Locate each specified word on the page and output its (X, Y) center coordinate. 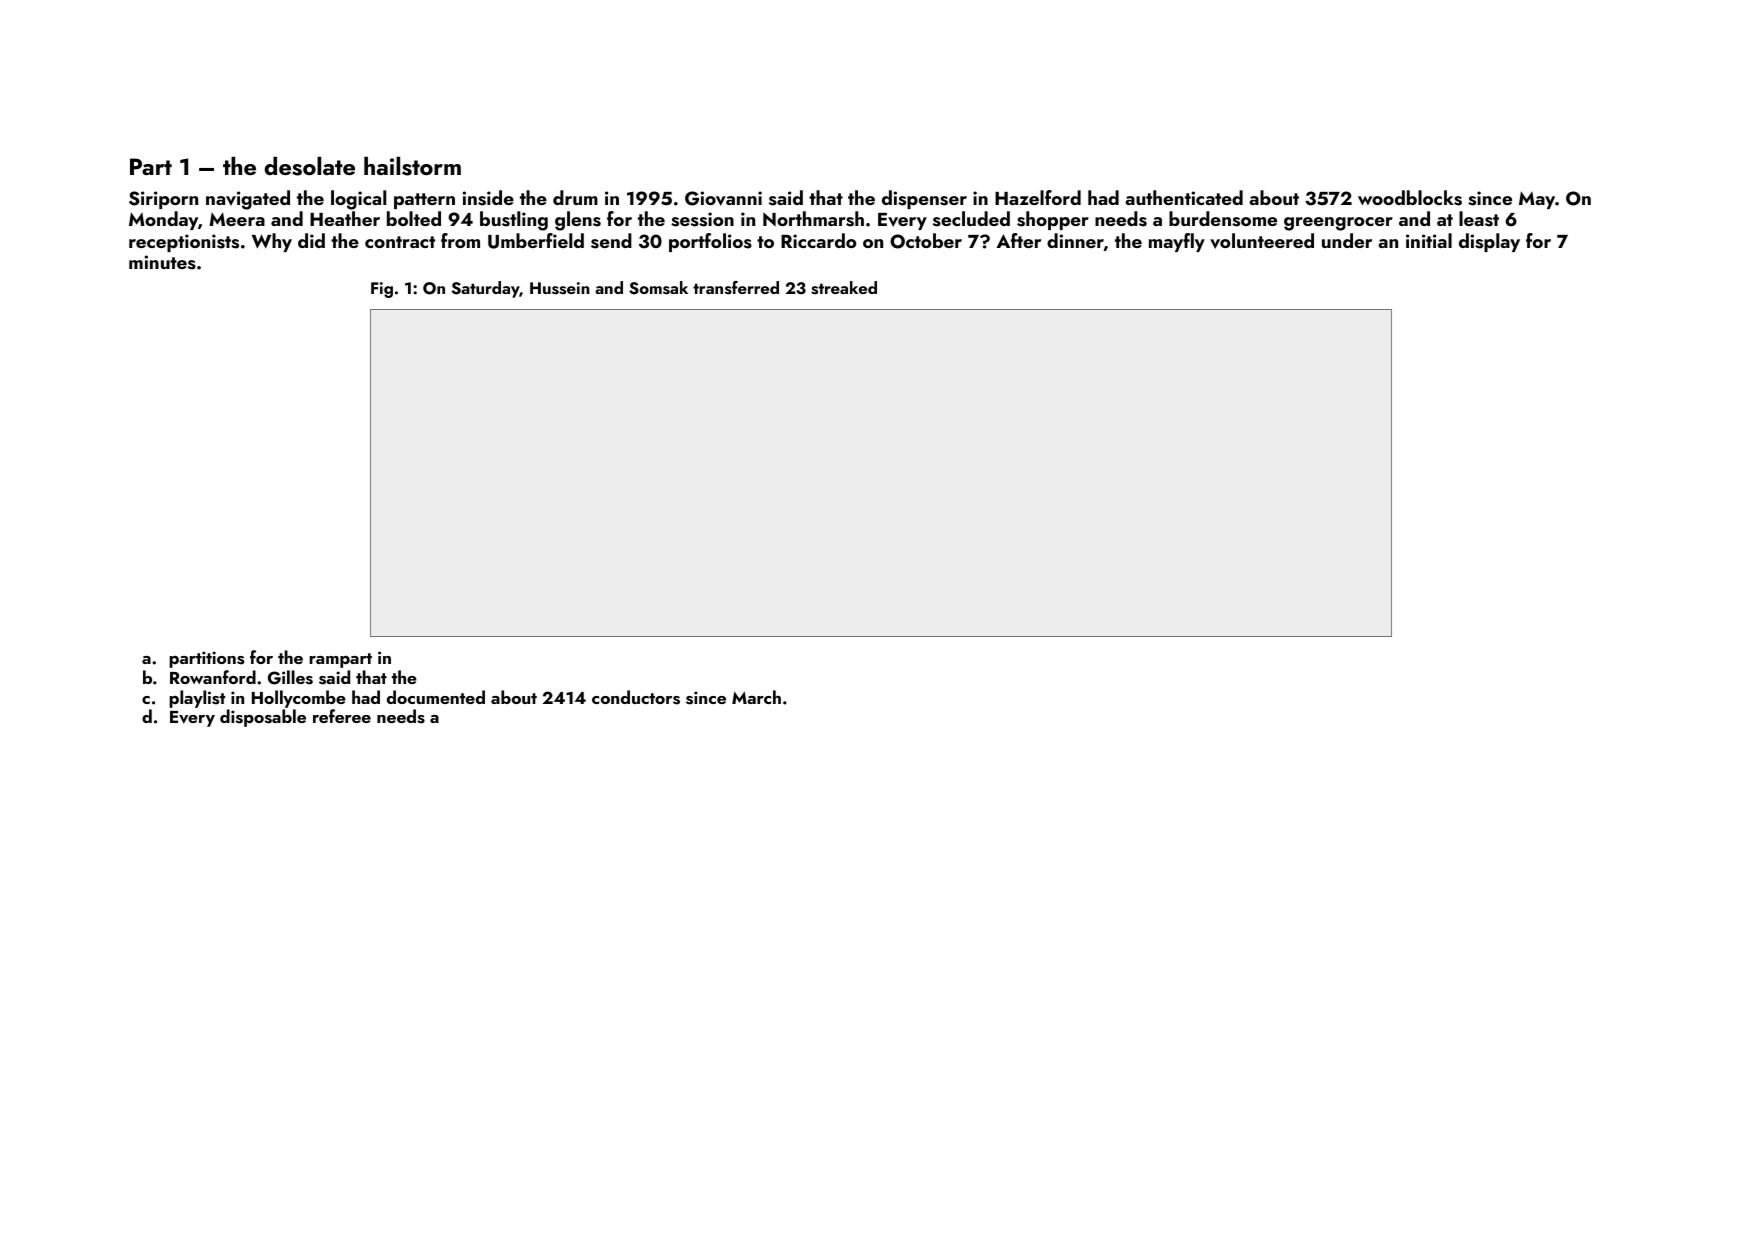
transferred (736, 288)
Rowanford (213, 677)
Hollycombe (299, 699)
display (1489, 242)
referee (342, 716)
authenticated (1184, 197)
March (756, 697)
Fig (382, 290)
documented (436, 697)
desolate (310, 166)
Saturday (485, 289)
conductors (636, 697)
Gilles (290, 677)
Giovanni (723, 198)
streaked (844, 288)
